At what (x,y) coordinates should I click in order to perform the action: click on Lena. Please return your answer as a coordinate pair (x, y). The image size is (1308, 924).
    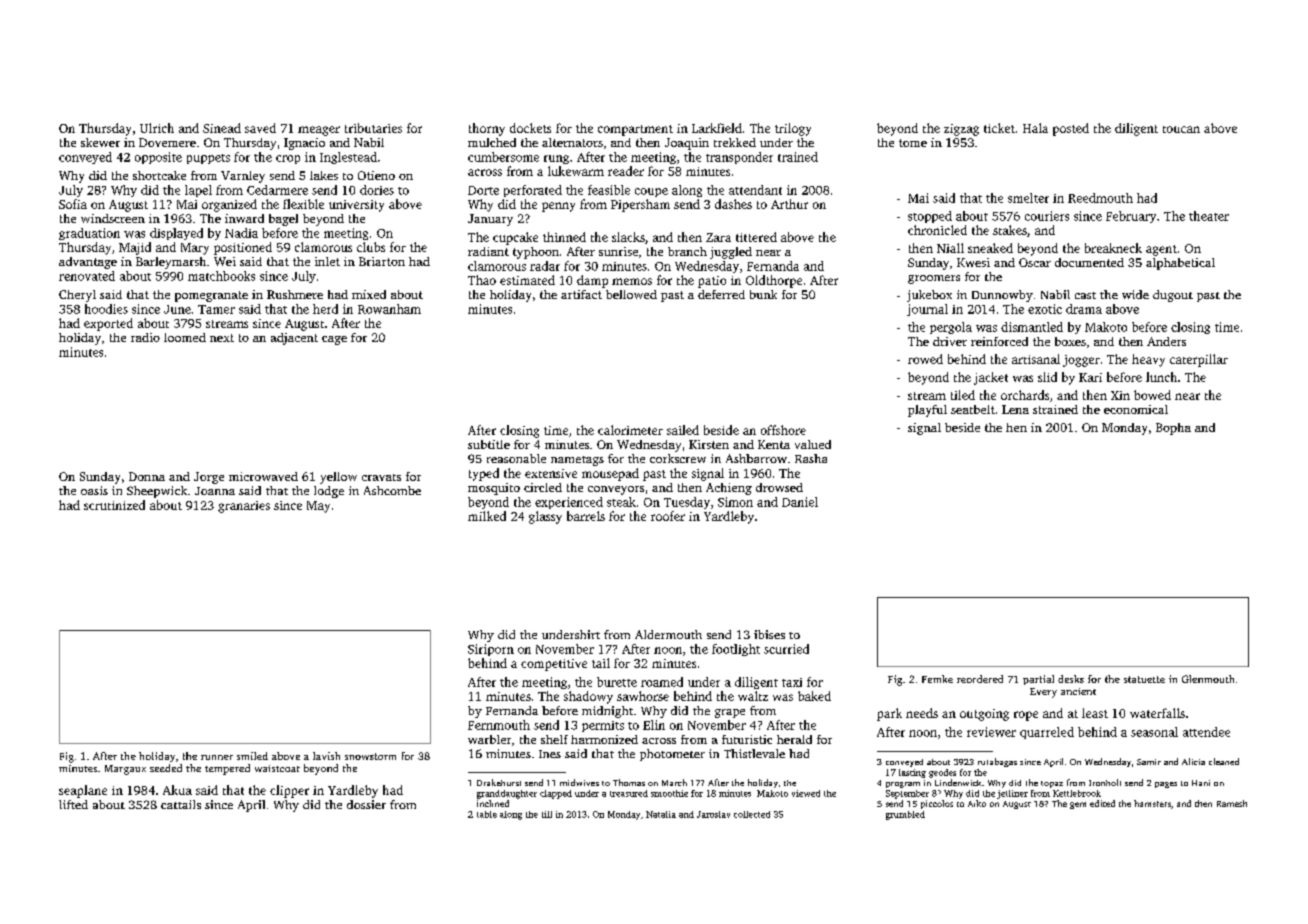
    Looking at the image, I should click on (1015, 409).
